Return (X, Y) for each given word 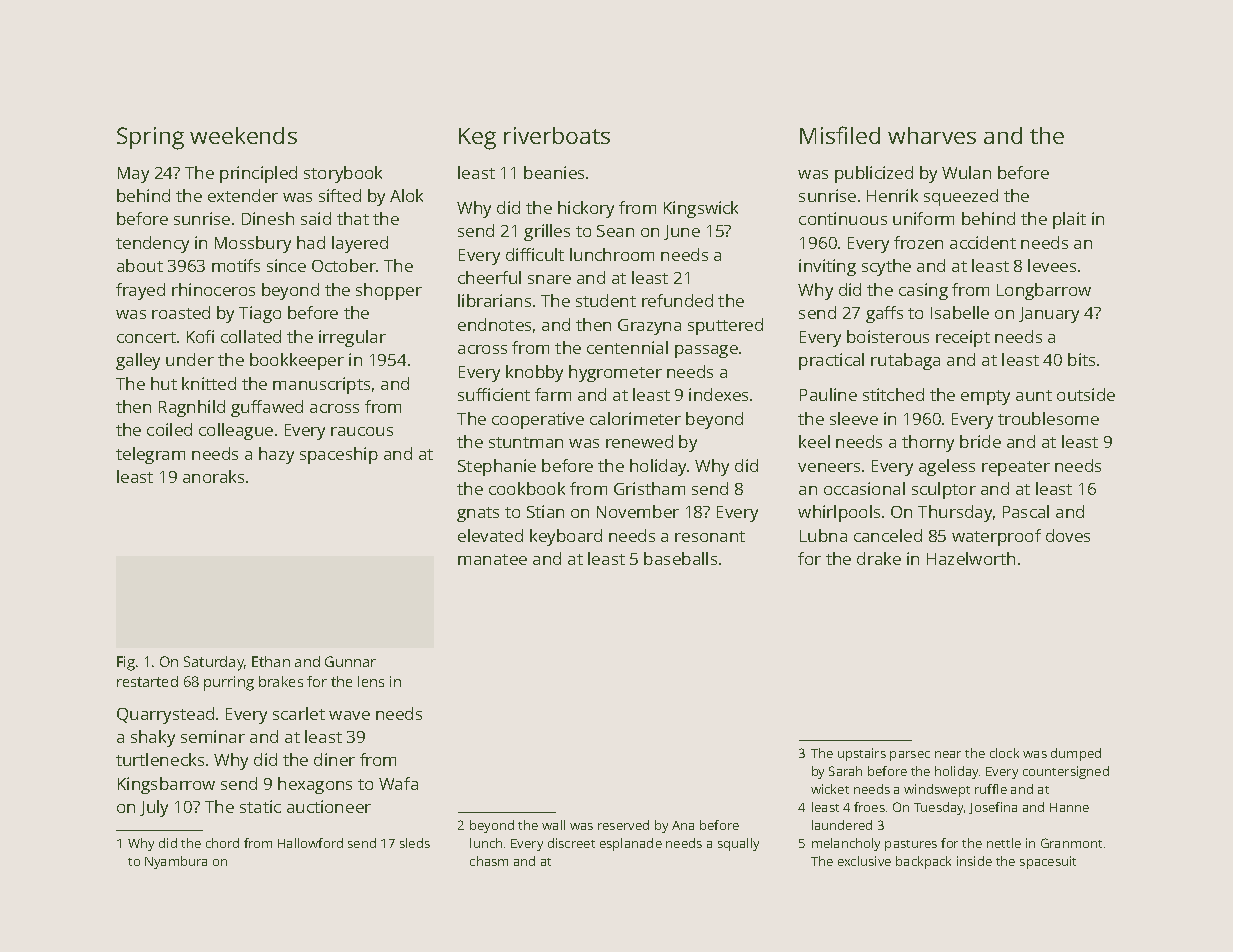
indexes (718, 394)
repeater (1016, 468)
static (260, 806)
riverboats (557, 135)
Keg (477, 139)
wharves (932, 135)
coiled (169, 429)
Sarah (845, 771)
